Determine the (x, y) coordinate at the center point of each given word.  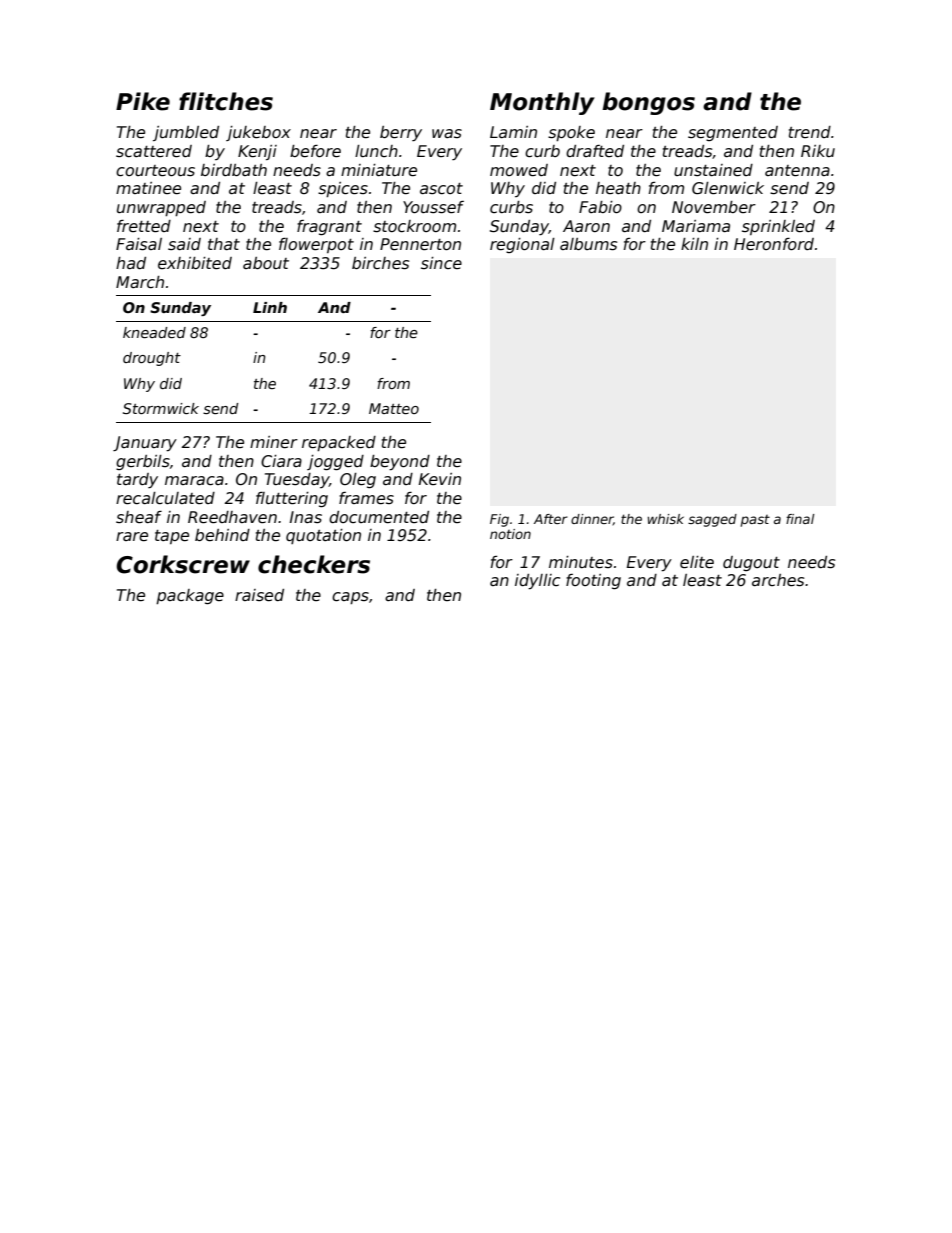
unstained (713, 170)
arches (778, 580)
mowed (519, 170)
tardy (137, 480)
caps (350, 598)
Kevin (440, 479)
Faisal (139, 244)
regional (522, 245)
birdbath (234, 170)
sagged (712, 520)
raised (259, 595)
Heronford (774, 244)
